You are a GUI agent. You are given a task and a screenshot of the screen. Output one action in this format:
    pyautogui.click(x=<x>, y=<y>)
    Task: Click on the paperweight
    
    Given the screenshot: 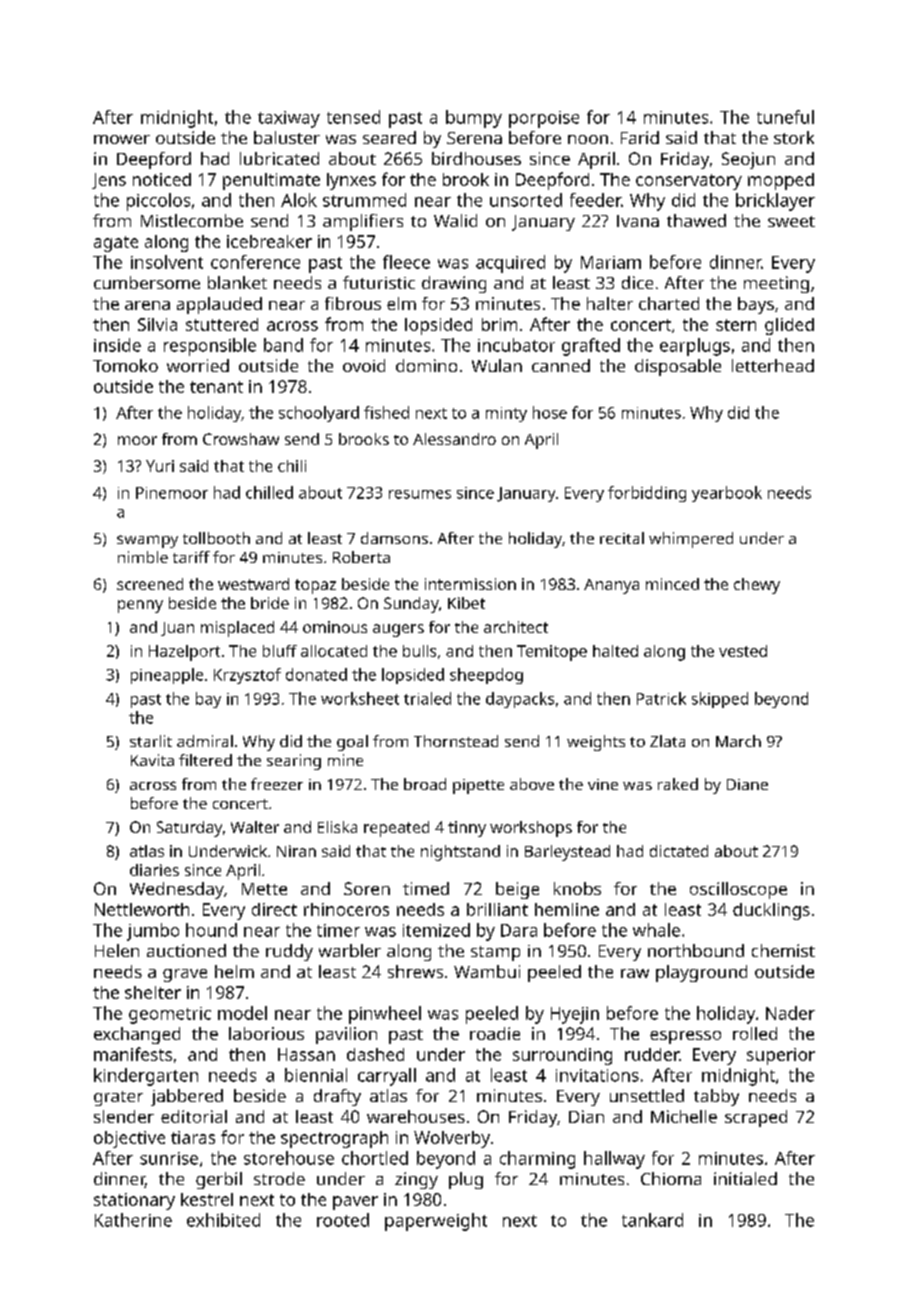 What is the action you would take?
    pyautogui.click(x=436, y=1222)
